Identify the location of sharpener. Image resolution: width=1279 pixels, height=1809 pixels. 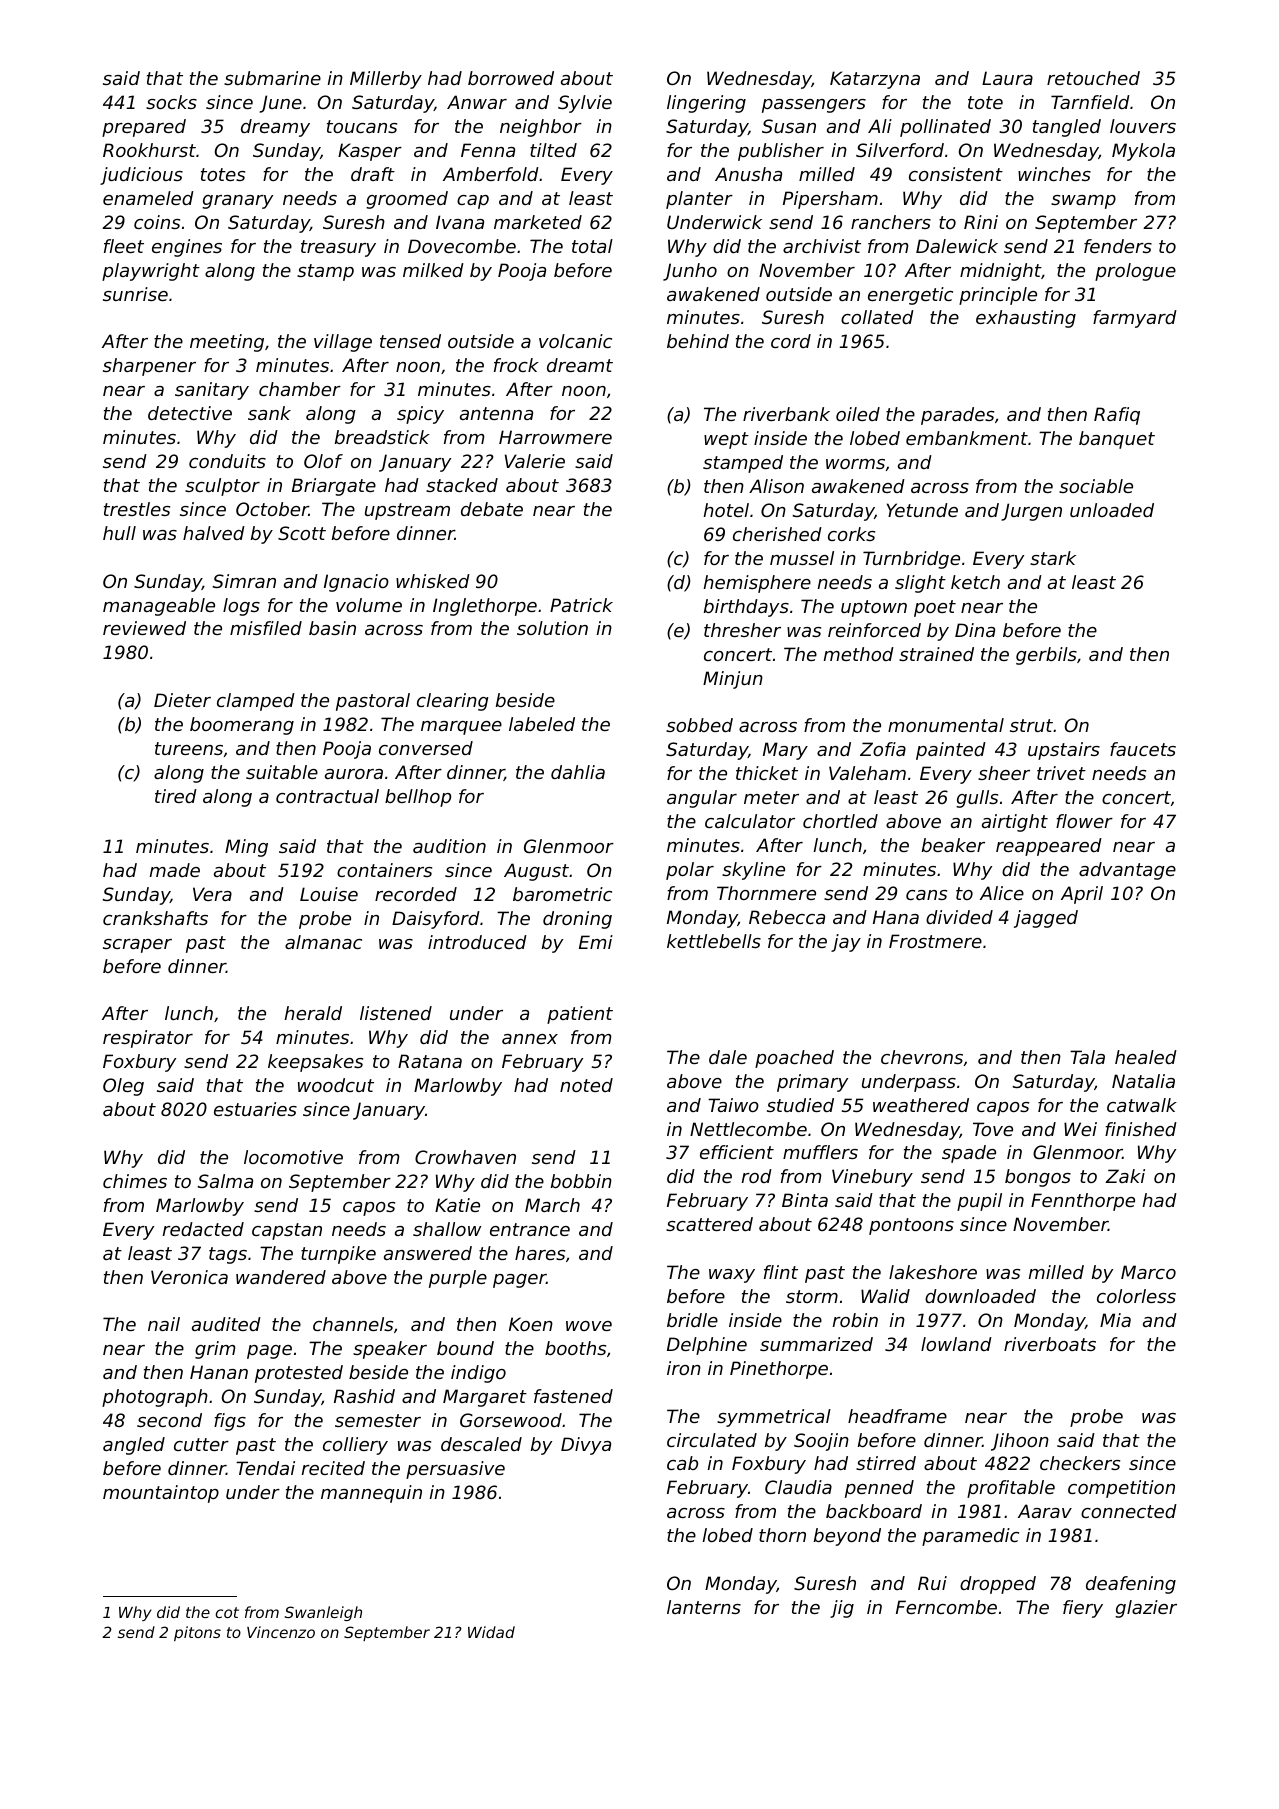
(149, 367).
